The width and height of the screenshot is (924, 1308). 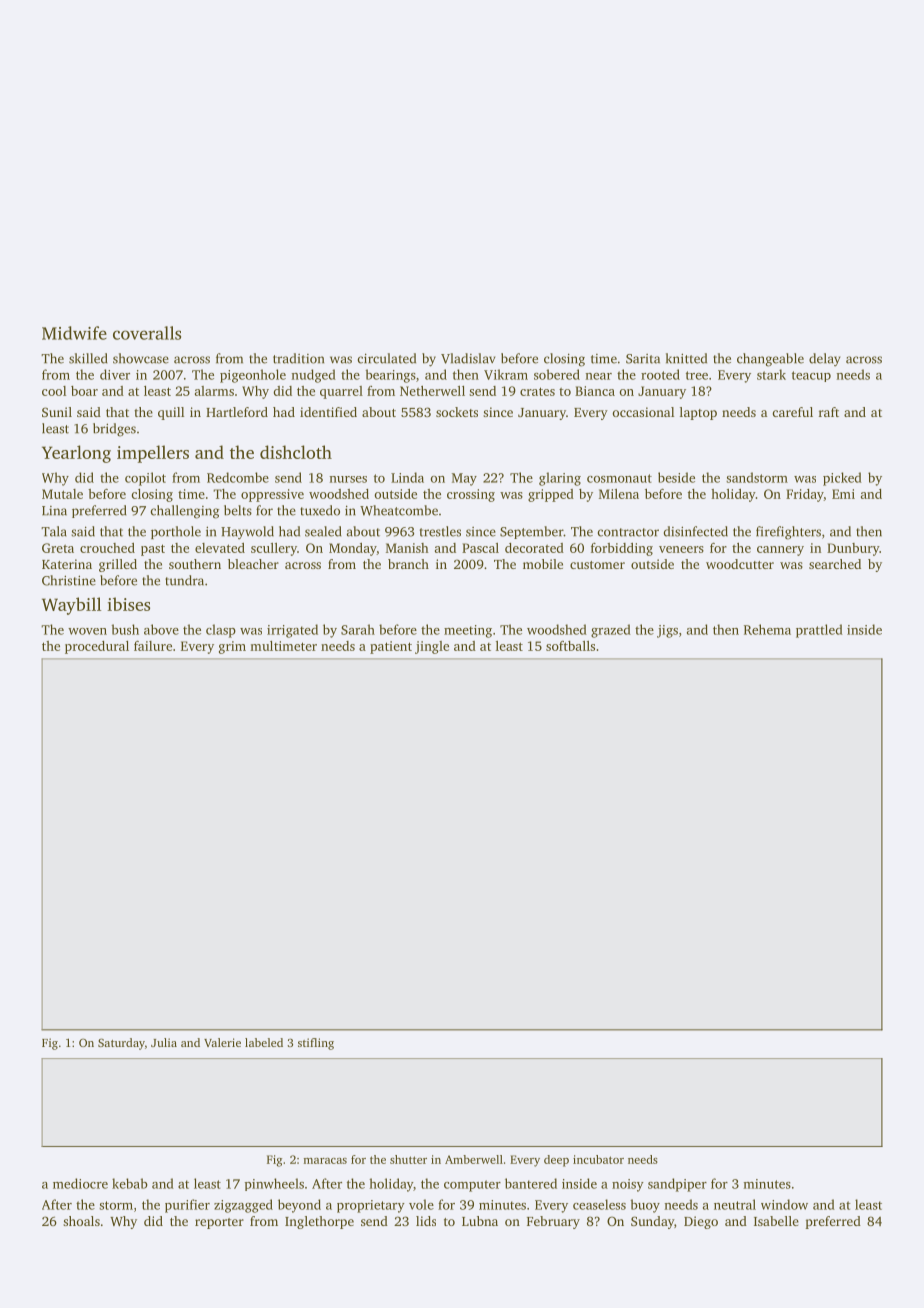 I want to click on stifling, so click(x=316, y=1044).
